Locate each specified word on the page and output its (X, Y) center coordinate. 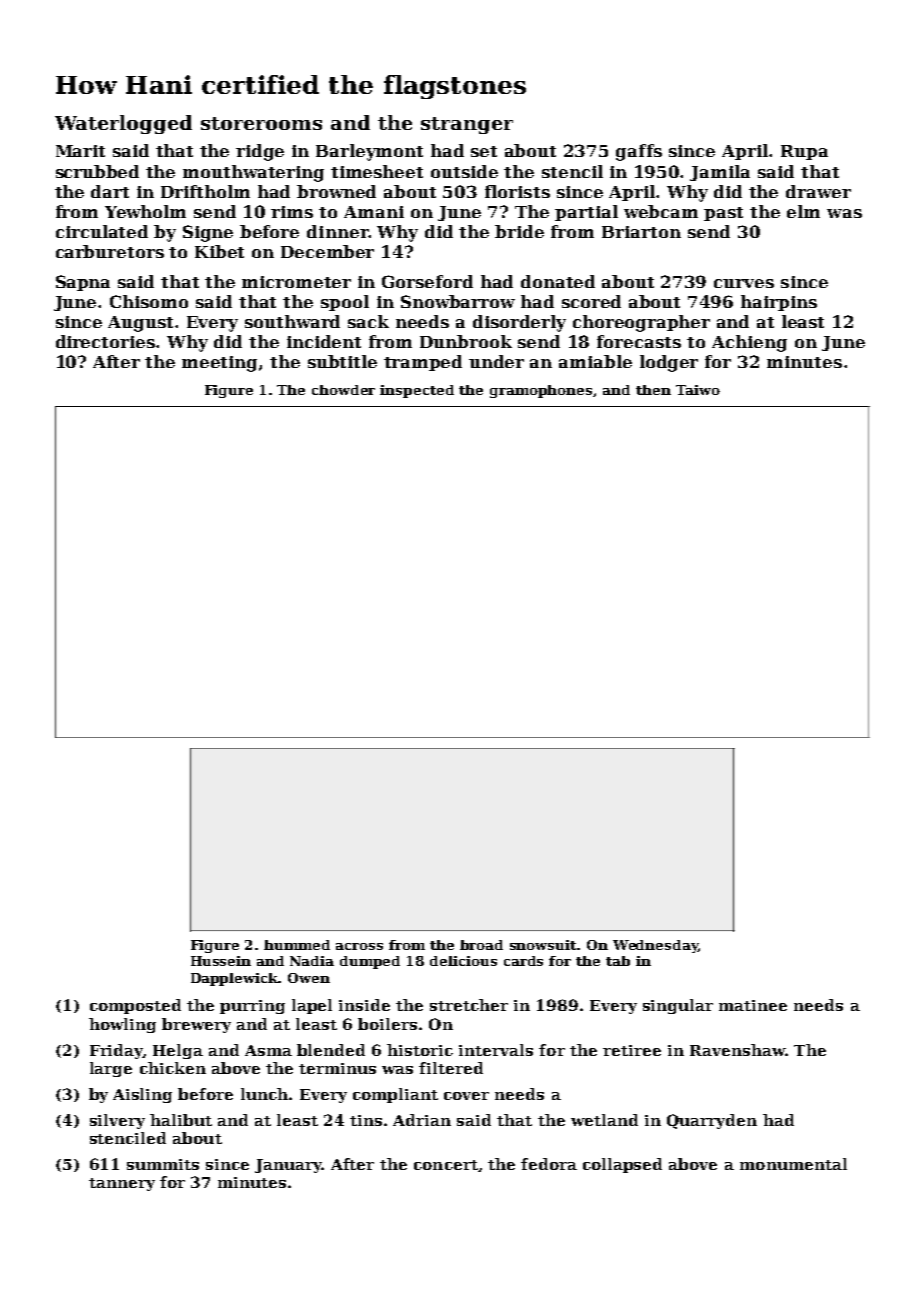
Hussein (221, 961)
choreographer (641, 323)
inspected (417, 391)
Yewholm (145, 211)
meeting (219, 364)
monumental (793, 1164)
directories (105, 341)
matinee (753, 1005)
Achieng (749, 343)
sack (368, 321)
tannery (122, 1184)
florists (517, 191)
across (359, 946)
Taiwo (698, 390)
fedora (549, 1164)
